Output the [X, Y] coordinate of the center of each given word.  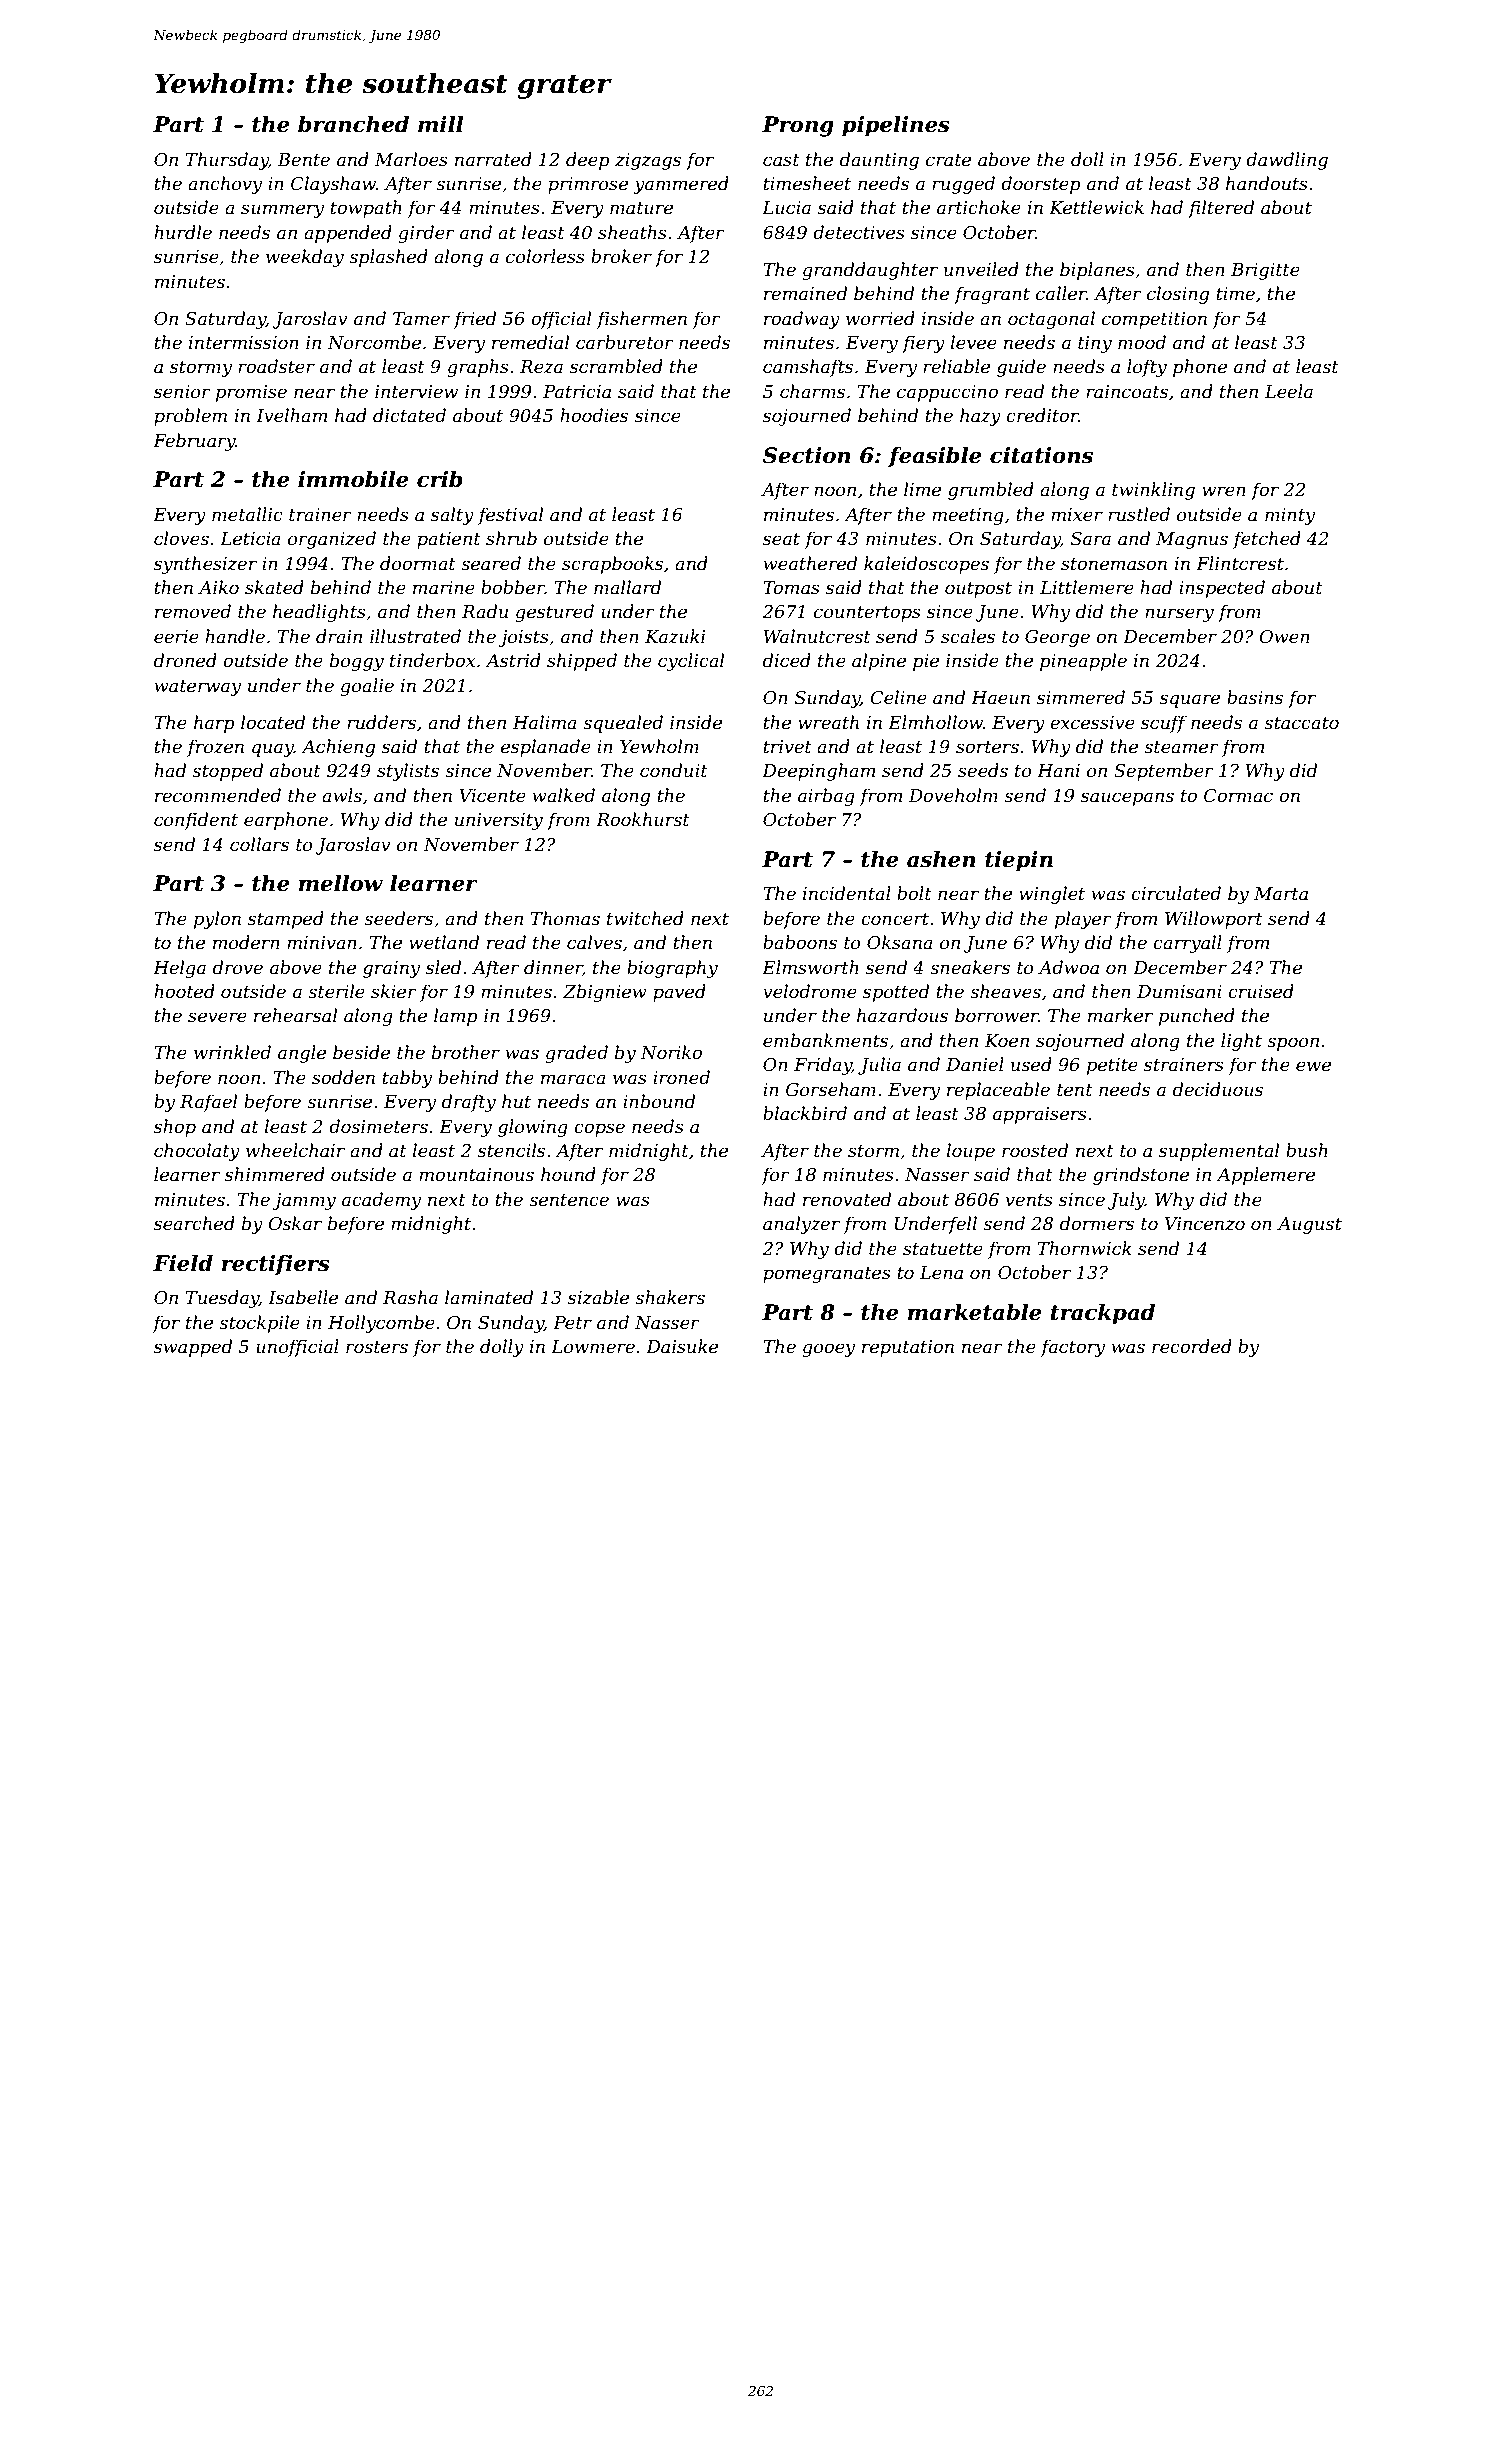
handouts [1267, 183]
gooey [828, 1350]
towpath [366, 209]
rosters [377, 1347]
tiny [1095, 344]
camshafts [808, 368]
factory [1072, 1348]
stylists [408, 772]
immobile [353, 479]
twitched [645, 918]
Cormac [1238, 796]
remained [805, 293]
